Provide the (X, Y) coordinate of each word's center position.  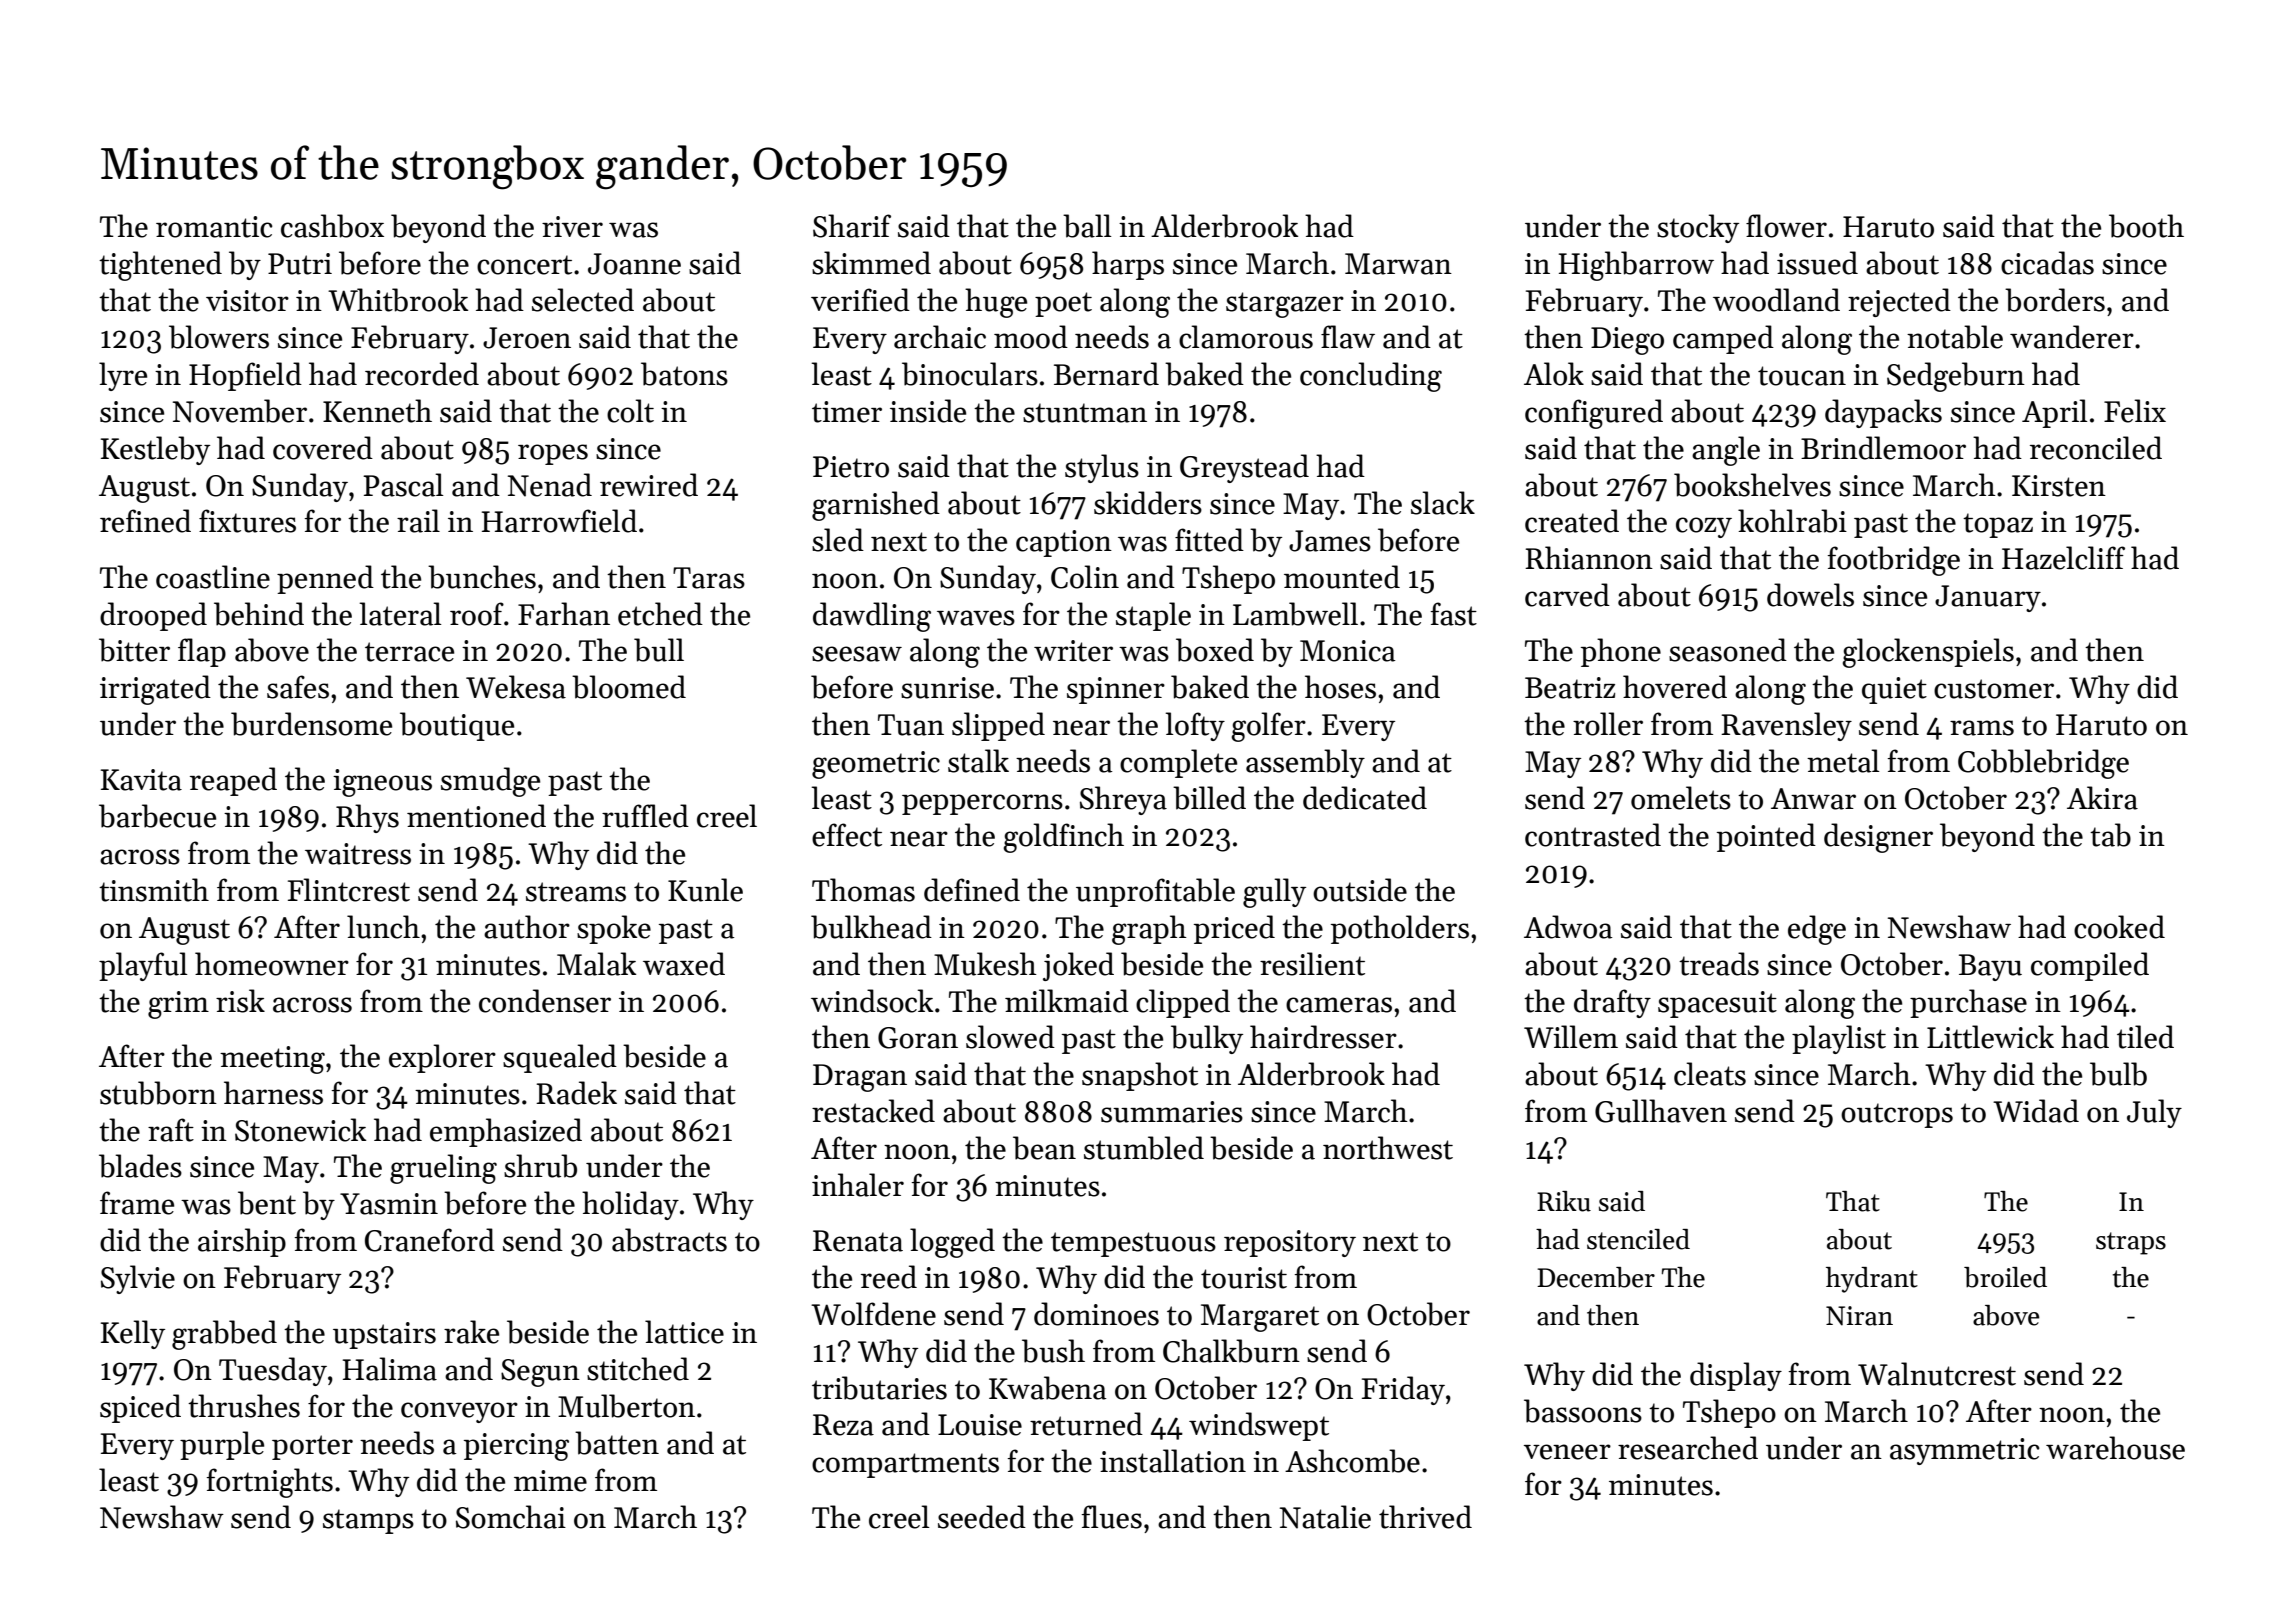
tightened (160, 266)
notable (1955, 337)
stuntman (1085, 413)
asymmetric (1965, 1451)
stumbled (1144, 1148)
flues (1112, 1517)
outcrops (1897, 1115)
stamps (368, 1521)
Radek (576, 1093)
